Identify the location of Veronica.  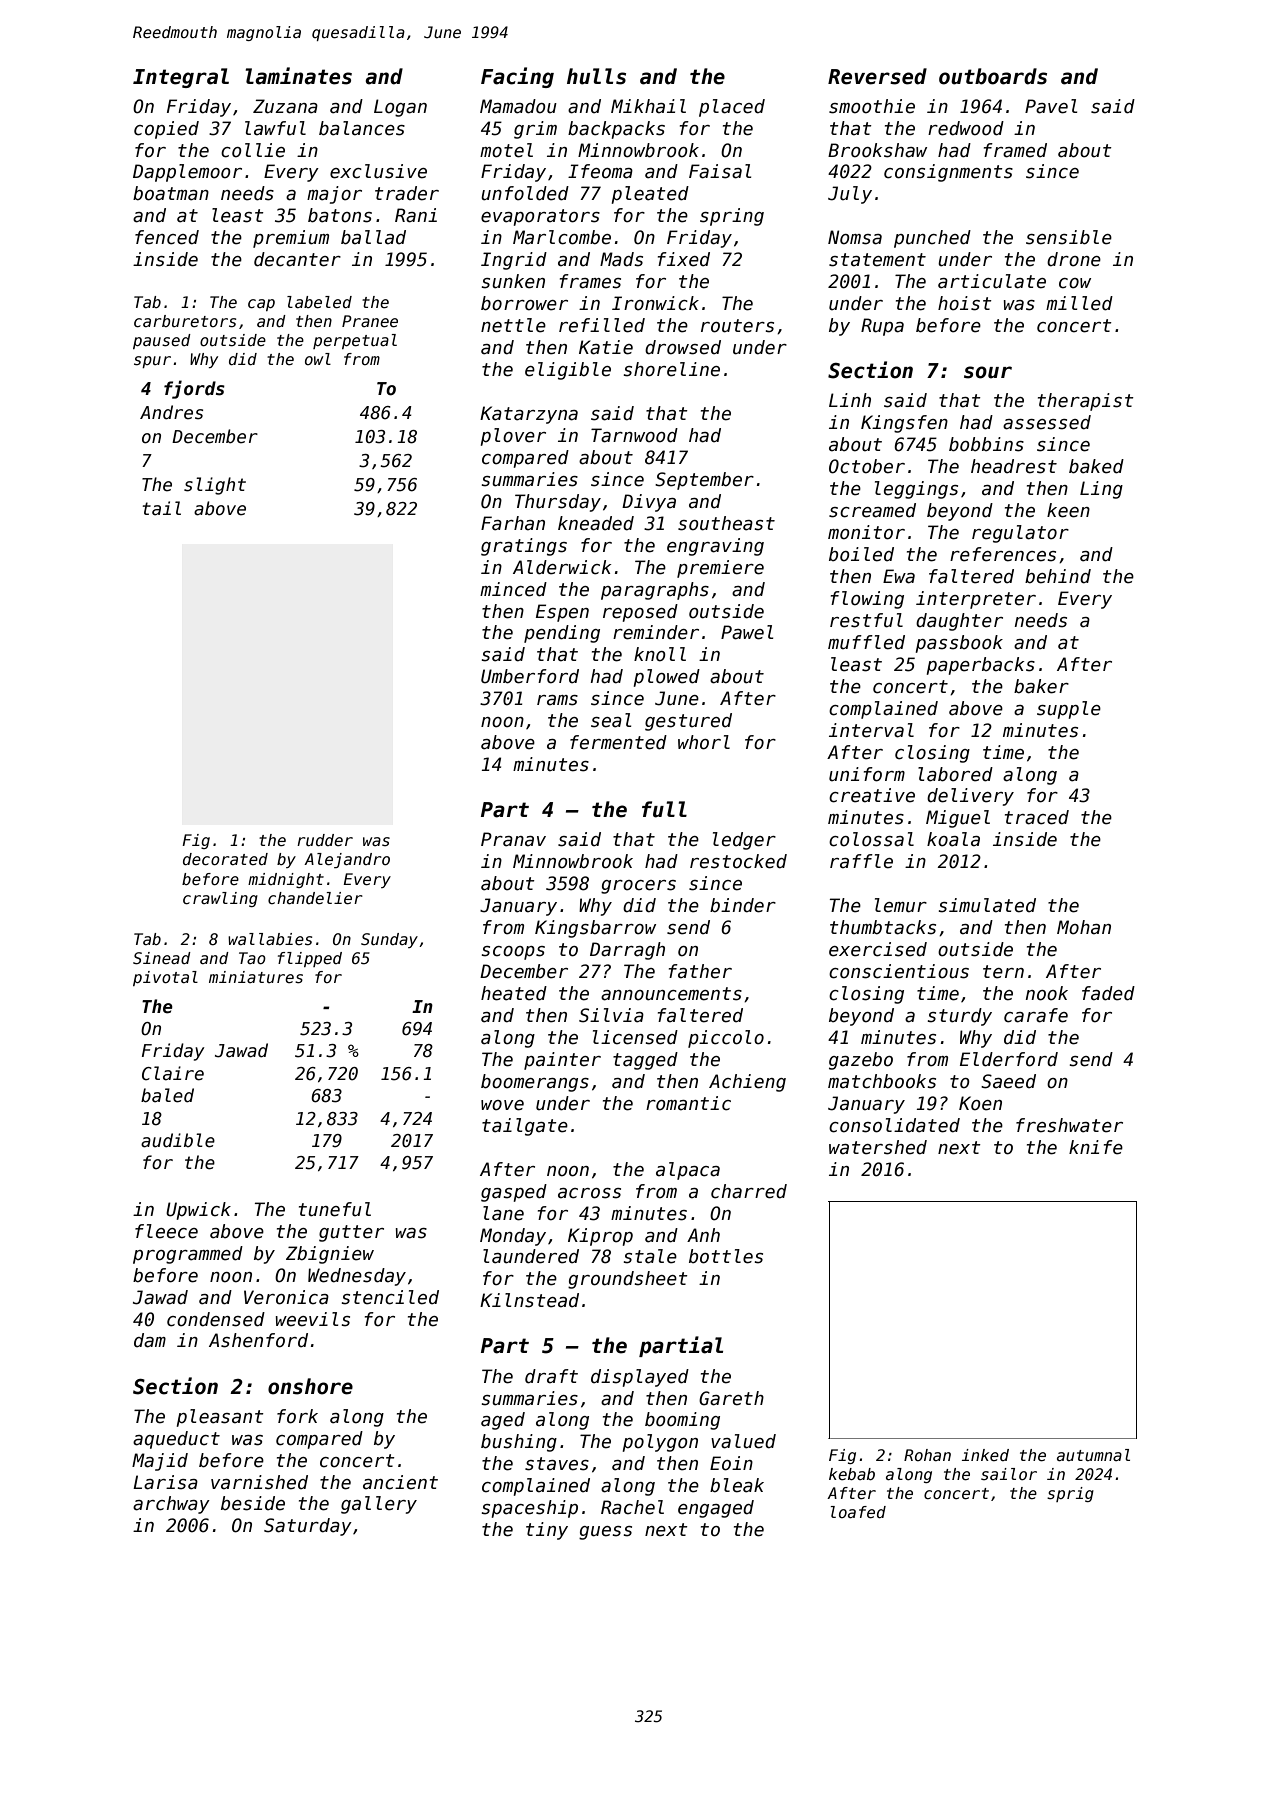
(286, 1297).
